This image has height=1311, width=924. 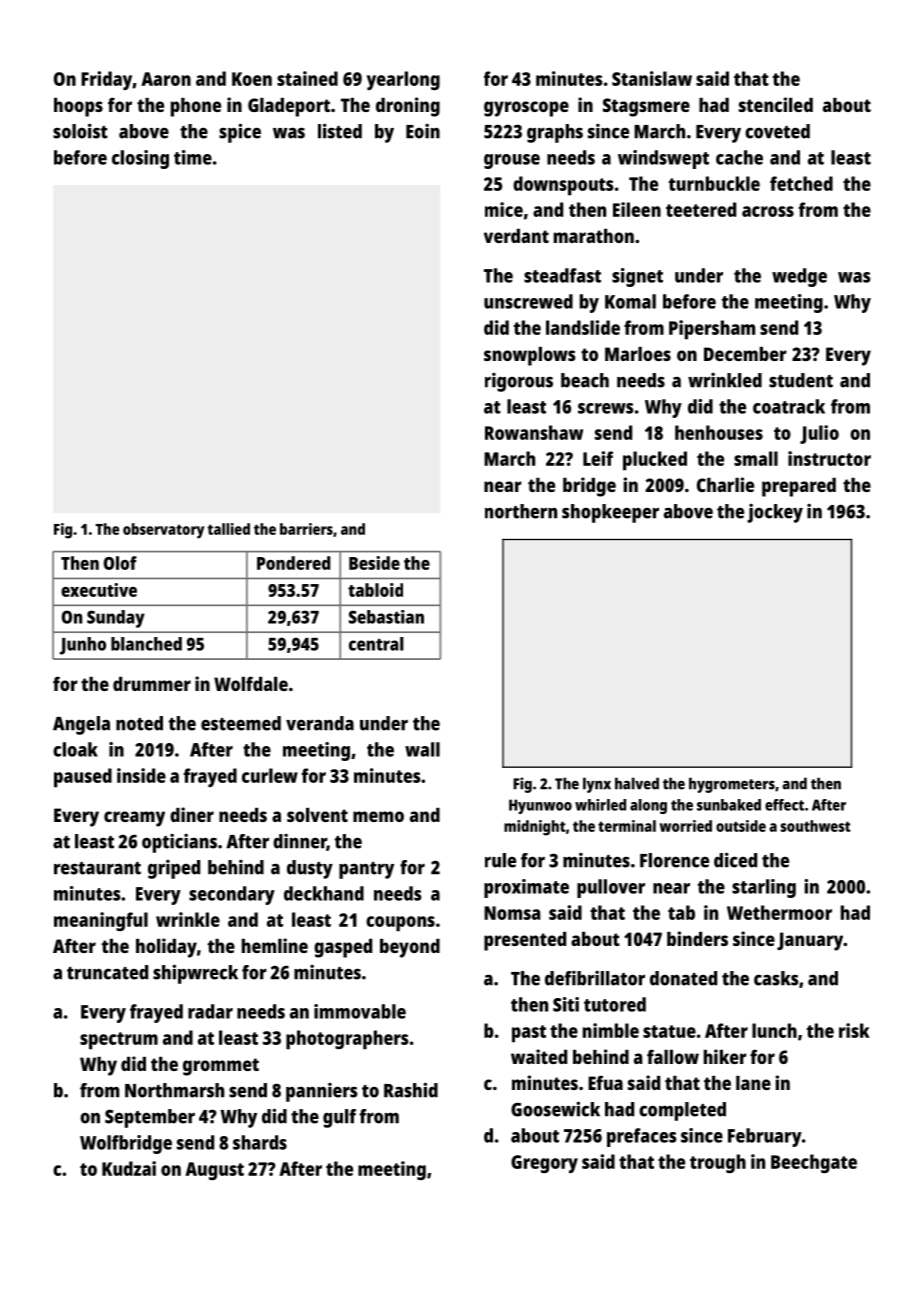 What do you see at coordinates (120, 563) in the image?
I see `Olof` at bounding box center [120, 563].
